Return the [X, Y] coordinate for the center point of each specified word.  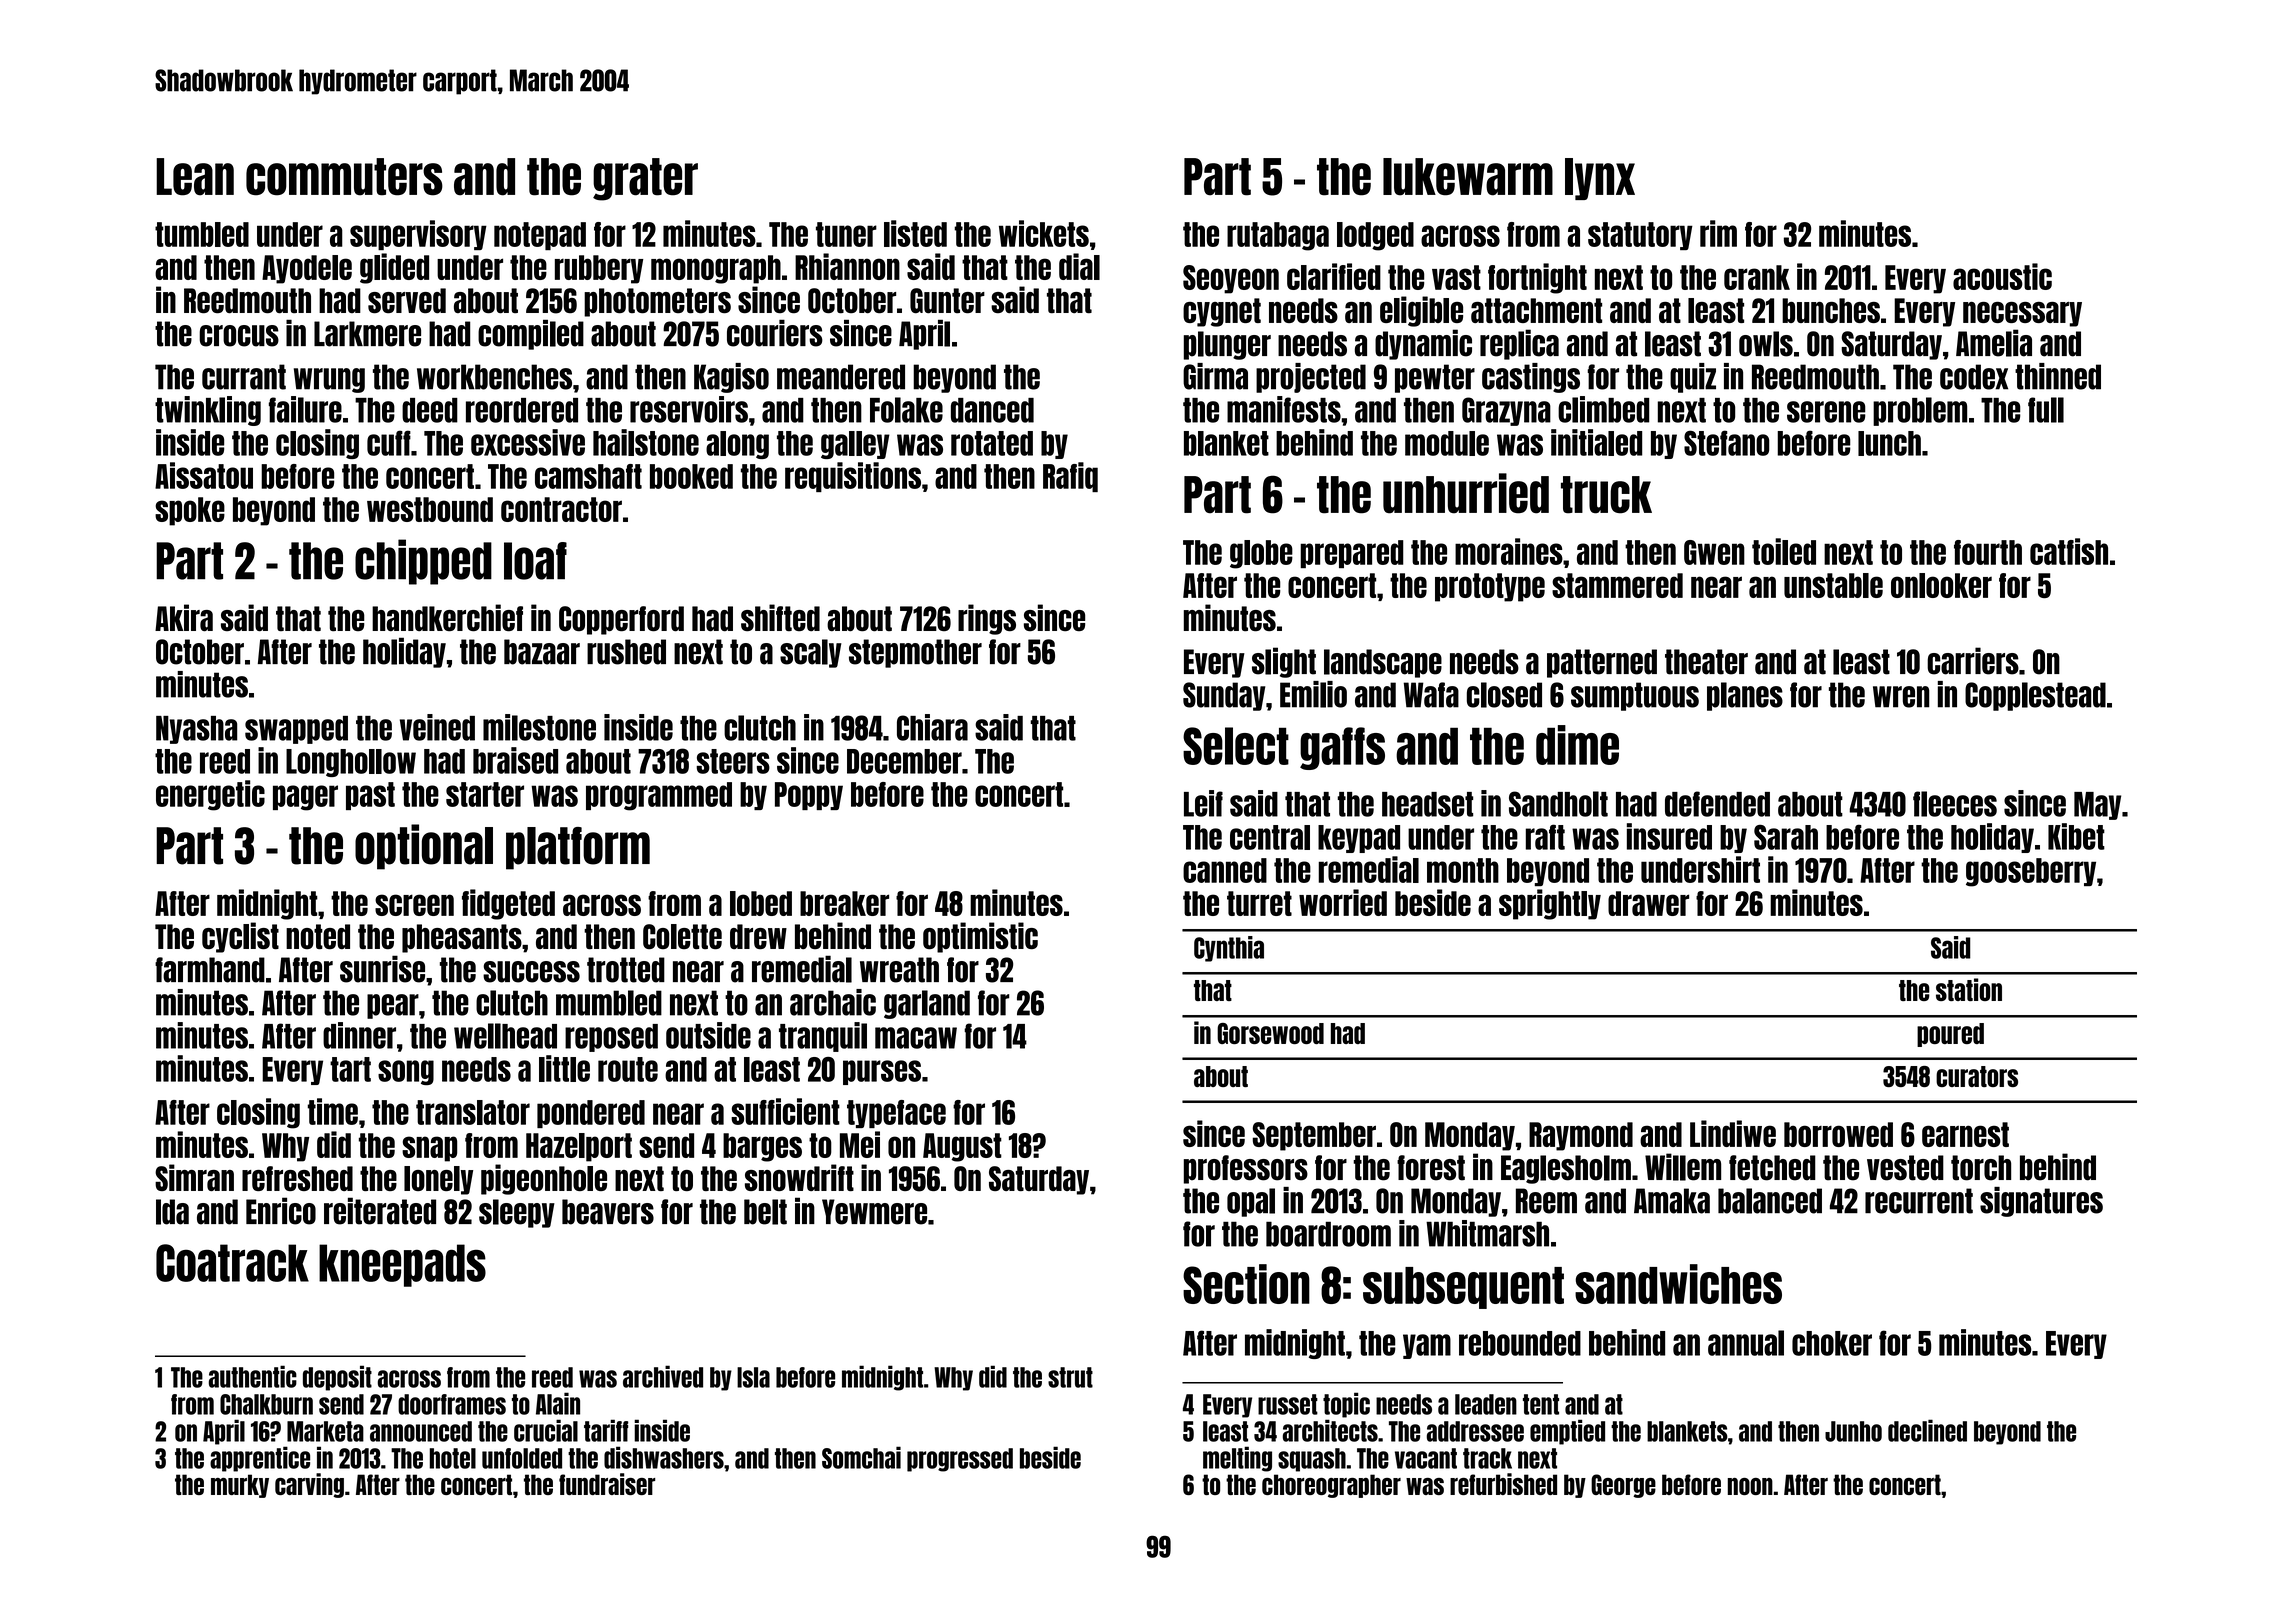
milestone [539, 727]
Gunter [947, 301]
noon [1750, 1486]
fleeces [1955, 804]
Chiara [932, 727]
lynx [1600, 179]
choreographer [1331, 1486]
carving [309, 1485]
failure [305, 409]
